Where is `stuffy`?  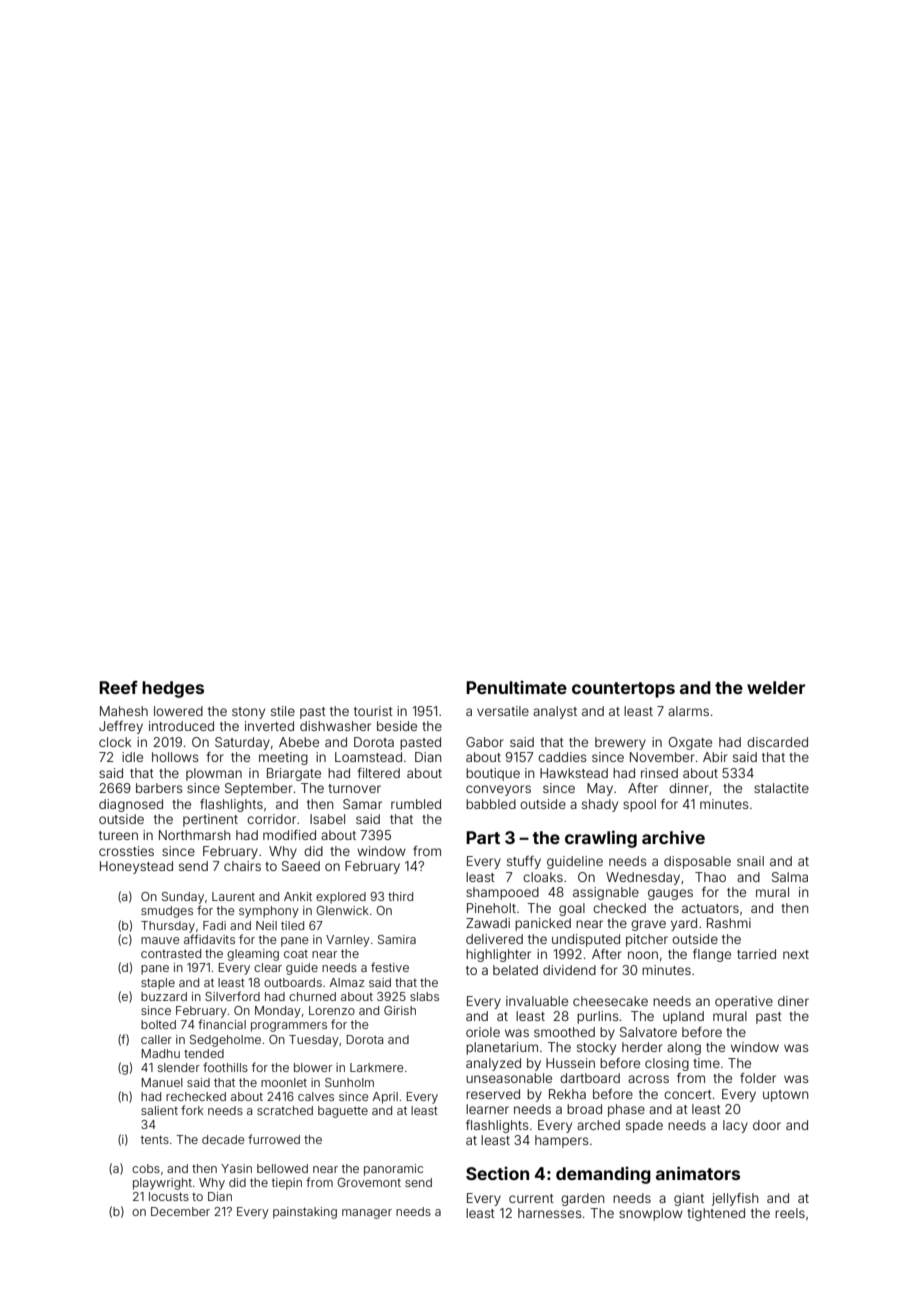 stuffy is located at coordinates (524, 862).
